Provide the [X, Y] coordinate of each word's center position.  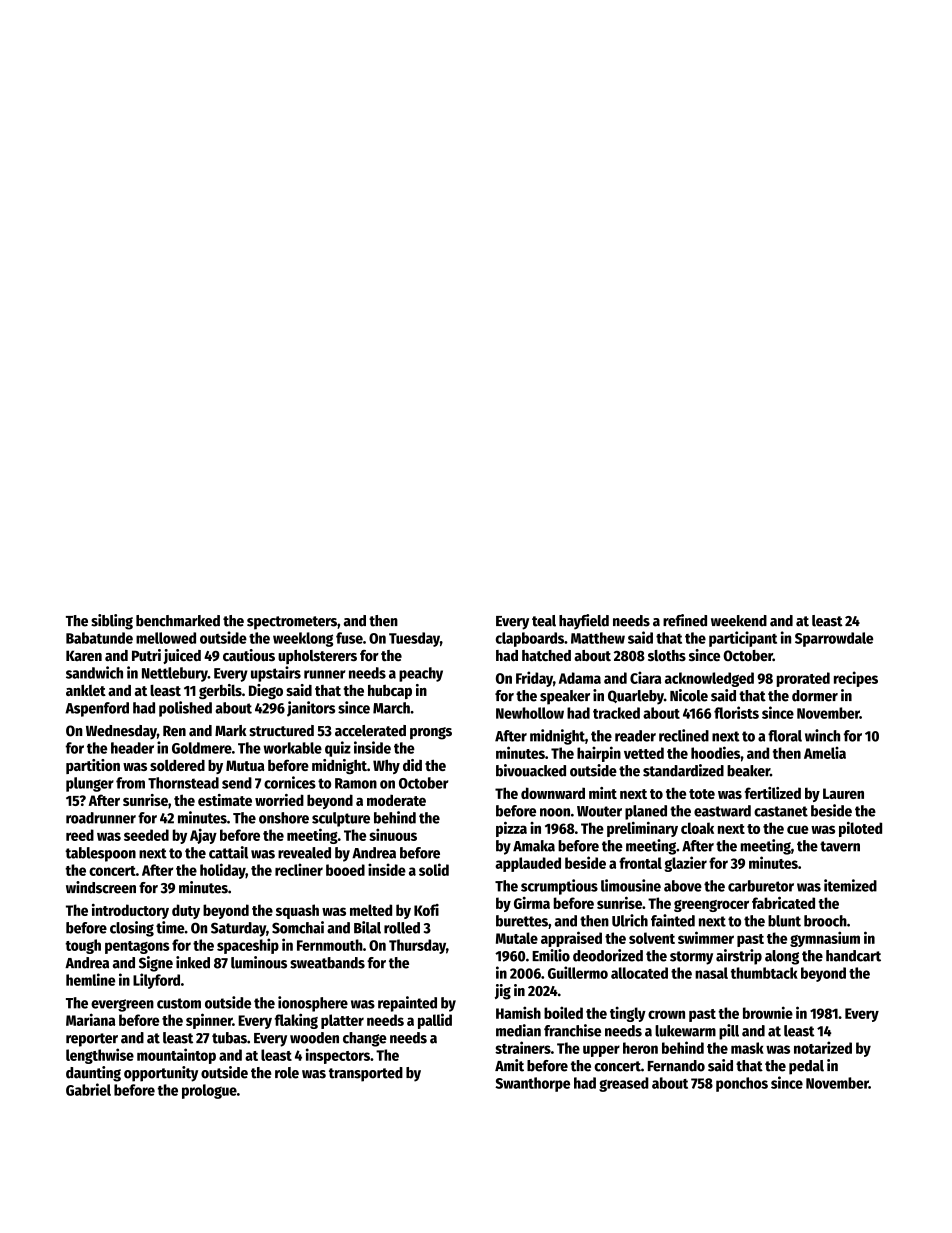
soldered [177, 765]
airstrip [739, 957]
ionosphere [313, 1004]
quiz [338, 749]
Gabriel [88, 1089]
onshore [284, 818]
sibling [112, 622]
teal [544, 621]
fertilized [773, 793]
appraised [571, 939]
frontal [640, 863]
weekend [739, 621]
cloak [697, 828]
